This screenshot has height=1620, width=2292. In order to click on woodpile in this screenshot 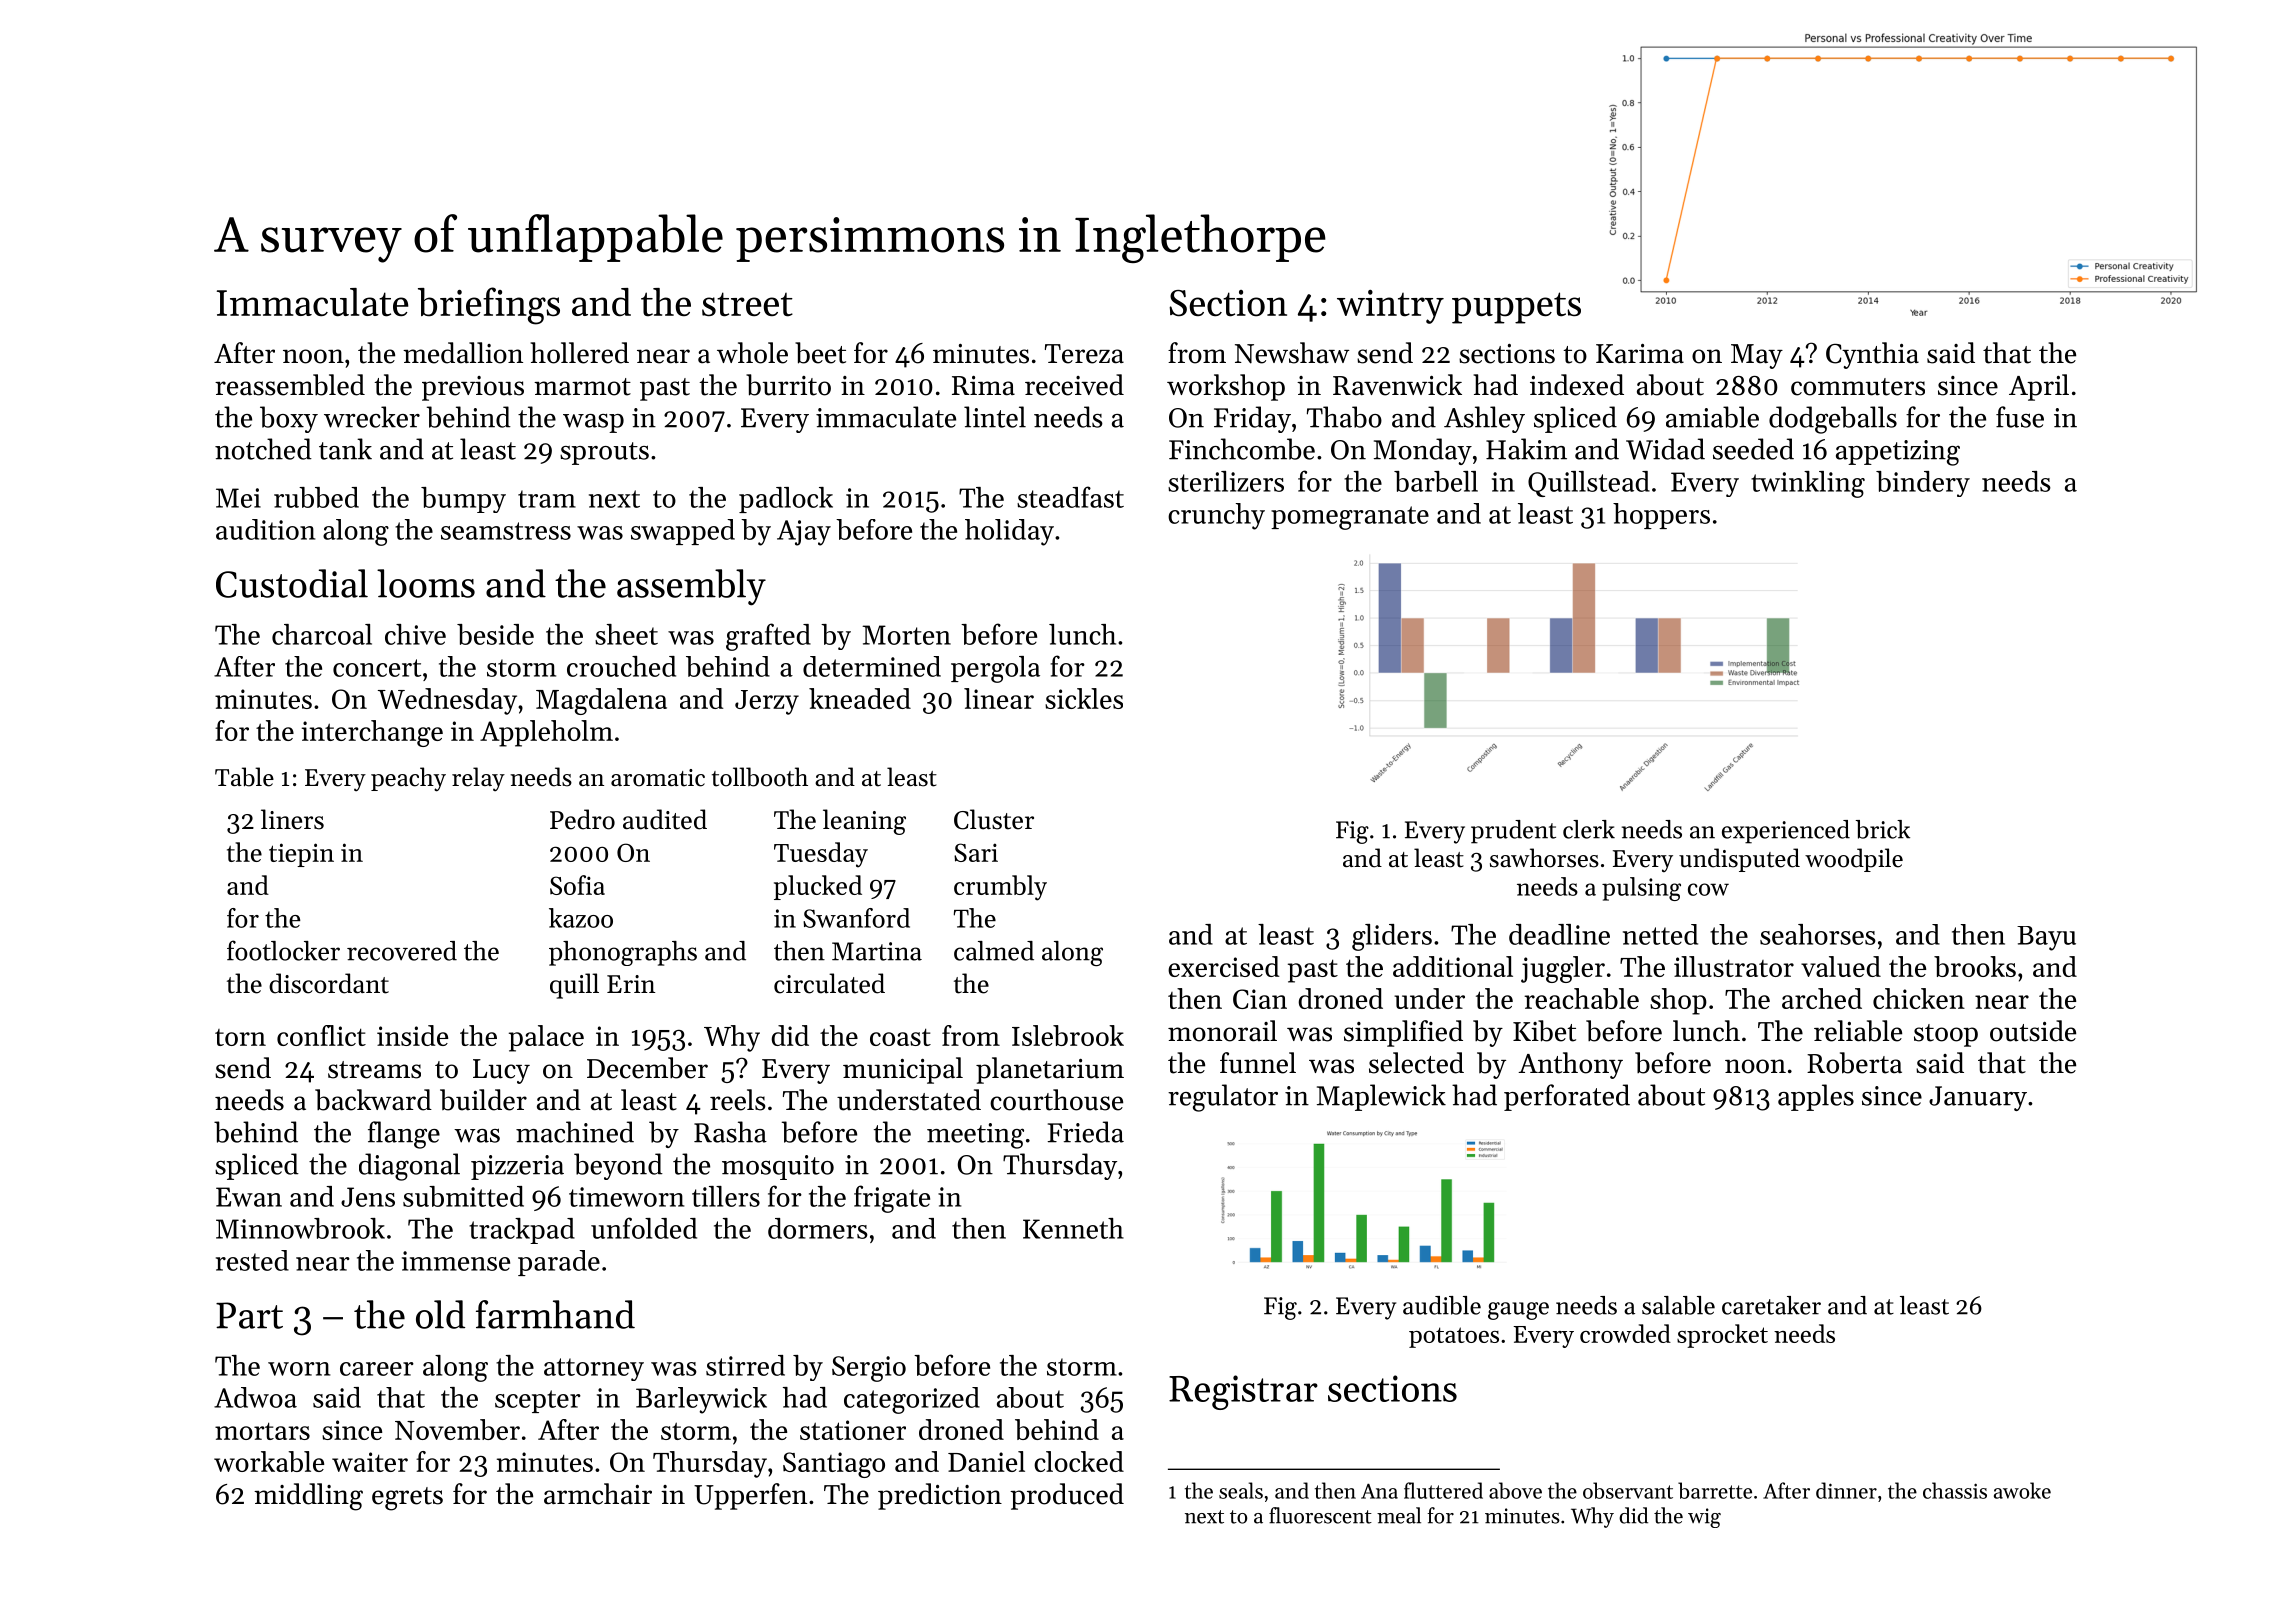, I will do `click(1854, 860)`.
